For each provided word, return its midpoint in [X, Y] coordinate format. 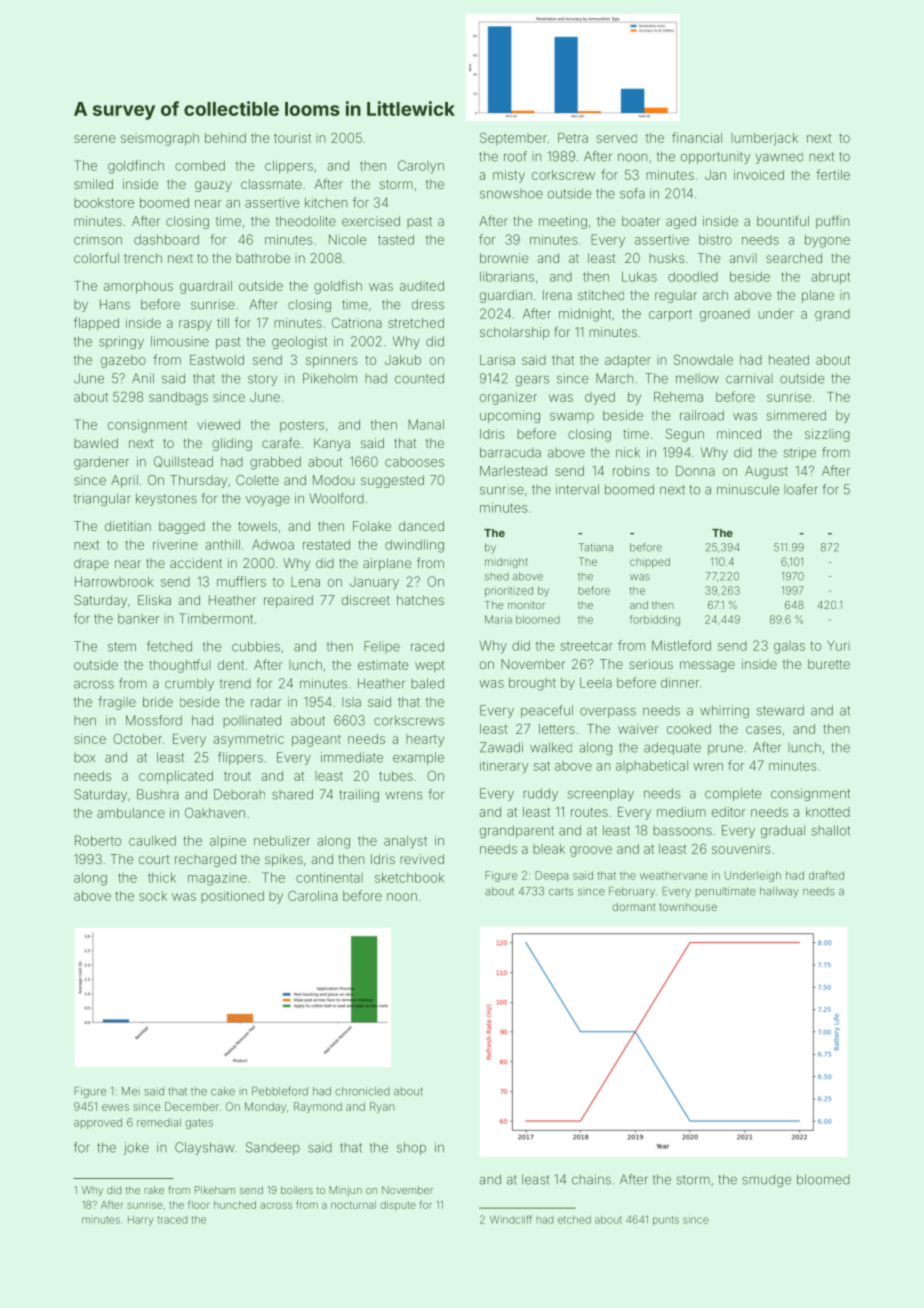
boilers [297, 1190]
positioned [232, 897]
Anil [143, 378]
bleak [549, 849]
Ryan [382, 1107]
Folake [372, 526]
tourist [292, 138]
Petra [573, 138]
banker [138, 619]
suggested [392, 481]
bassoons [682, 831]
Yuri [838, 645]
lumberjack [764, 139]
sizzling [827, 435]
